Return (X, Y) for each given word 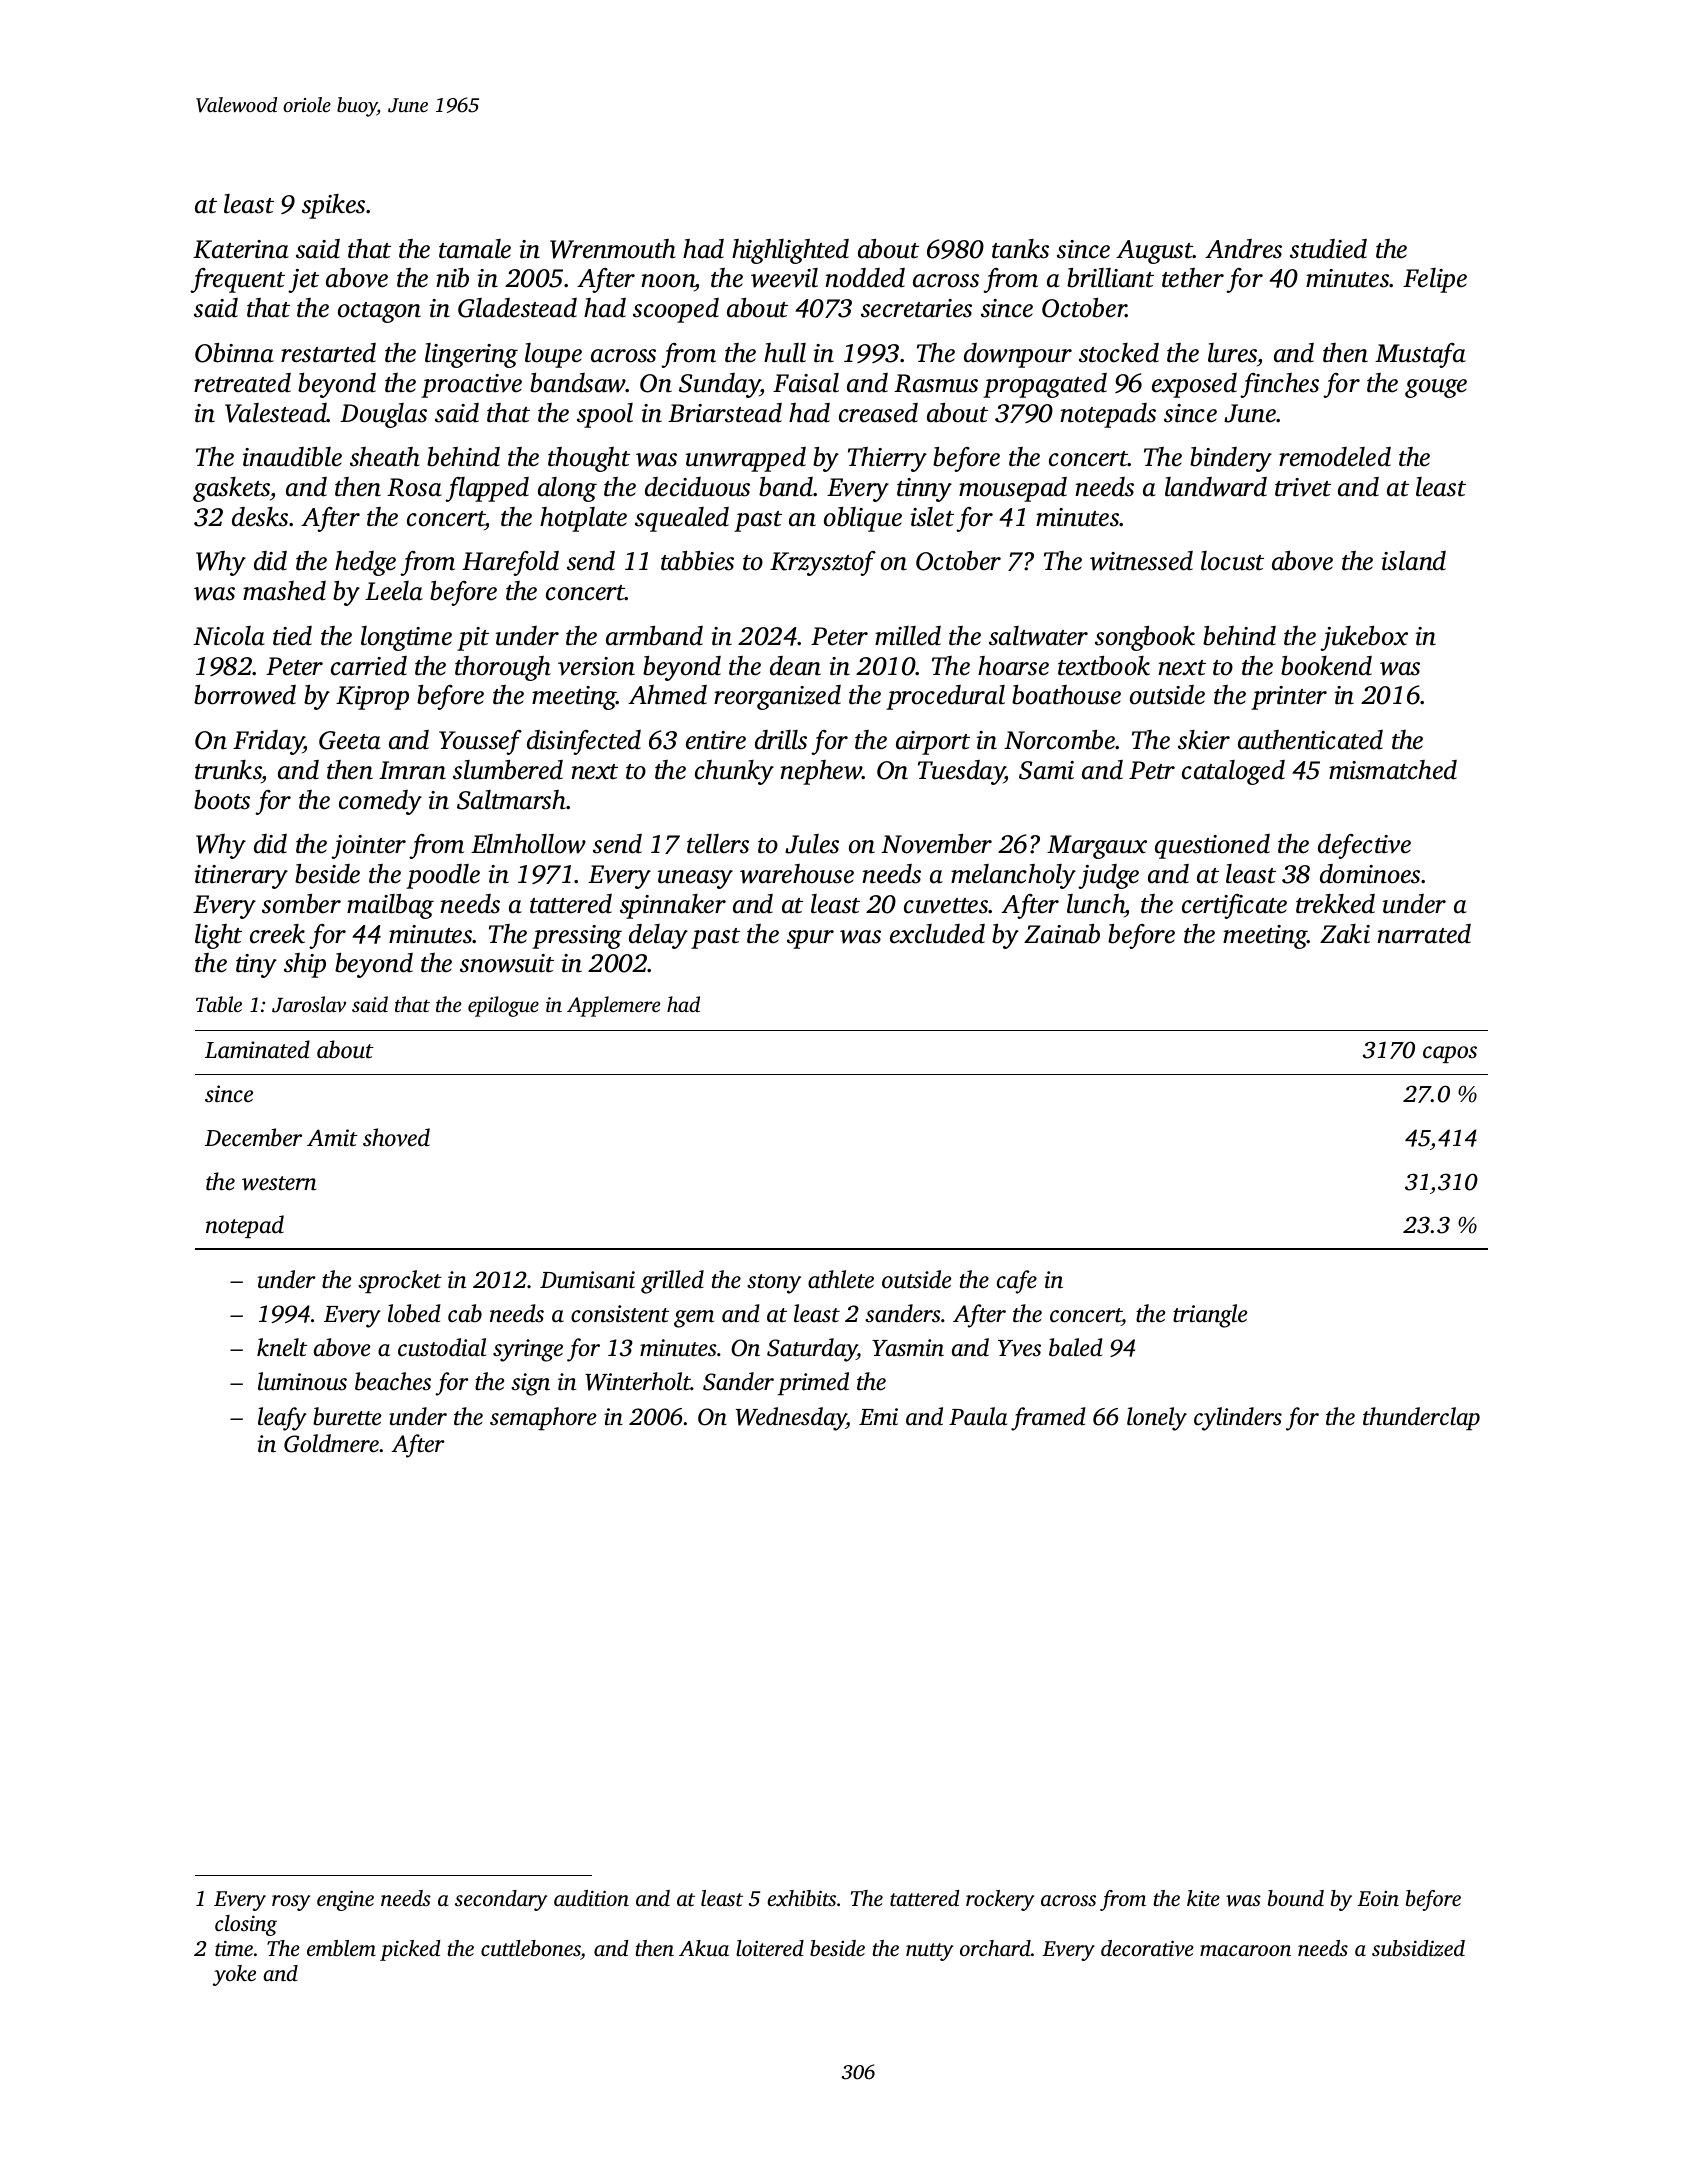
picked (410, 1950)
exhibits (801, 1898)
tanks (1020, 249)
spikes (333, 206)
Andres (1243, 249)
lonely (1157, 1419)
